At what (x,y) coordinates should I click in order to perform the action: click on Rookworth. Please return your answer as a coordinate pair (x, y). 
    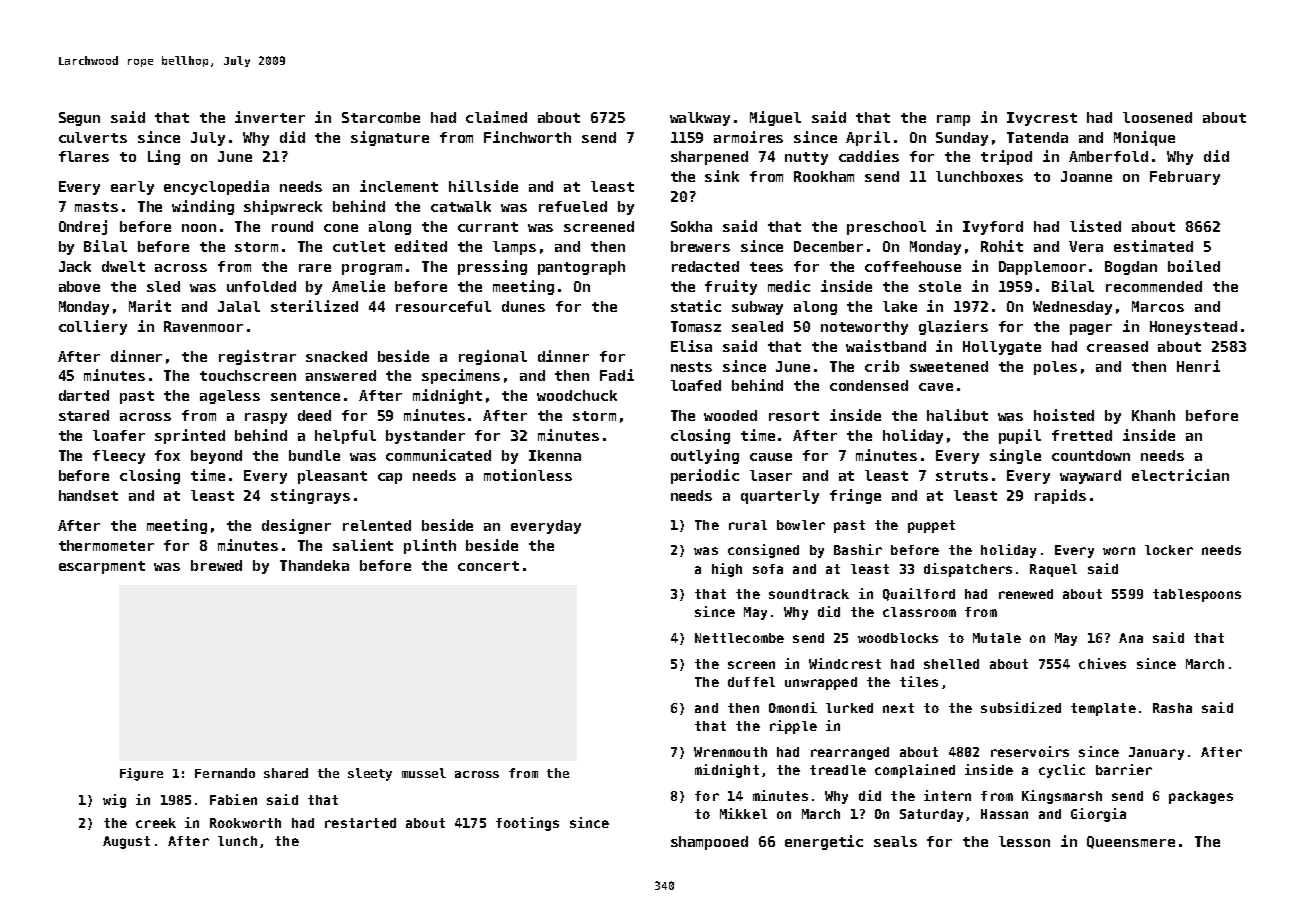
    Looking at the image, I should click on (245, 823).
